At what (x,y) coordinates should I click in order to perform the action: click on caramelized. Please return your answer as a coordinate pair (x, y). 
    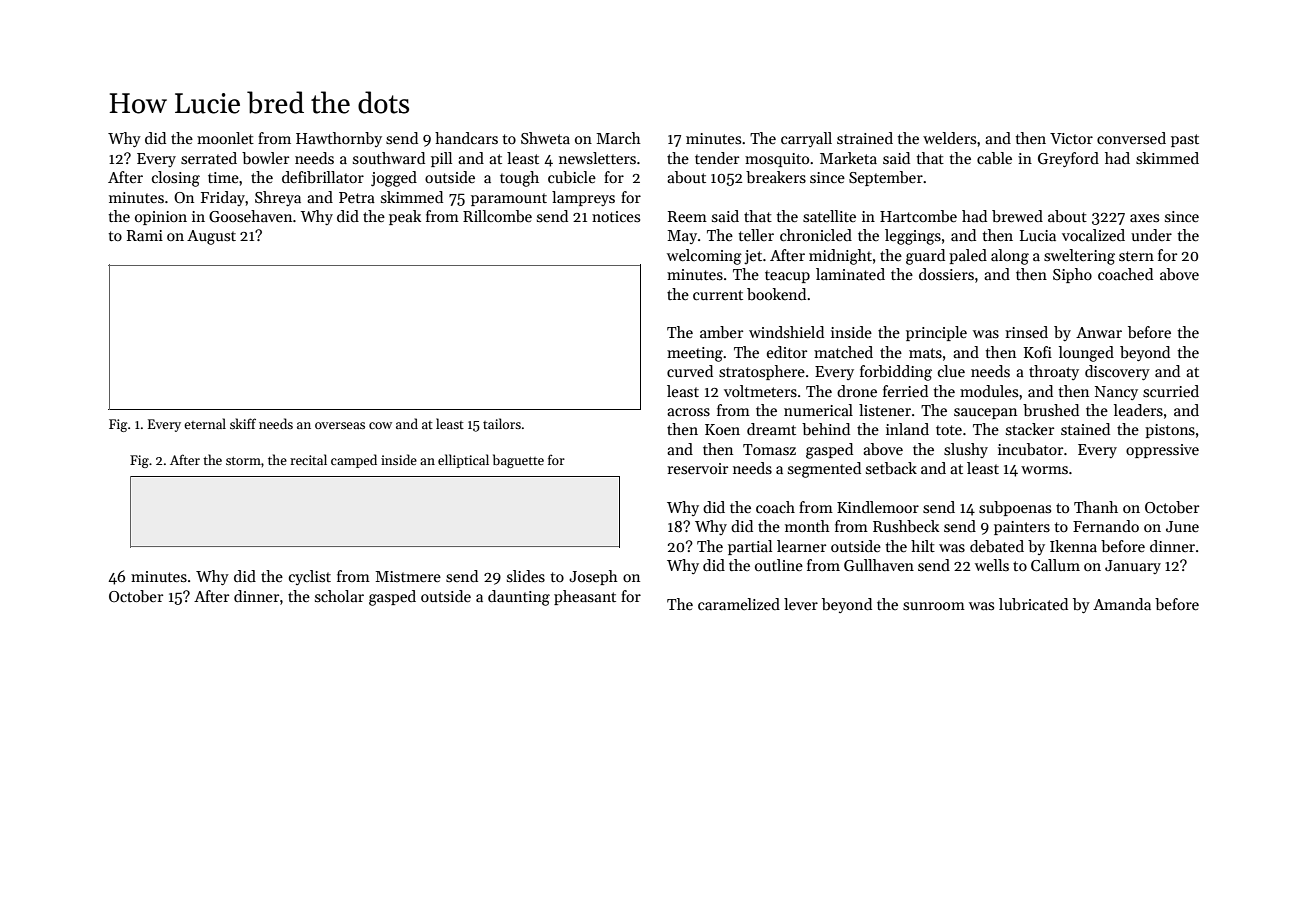
    Looking at the image, I should click on (739, 604).
